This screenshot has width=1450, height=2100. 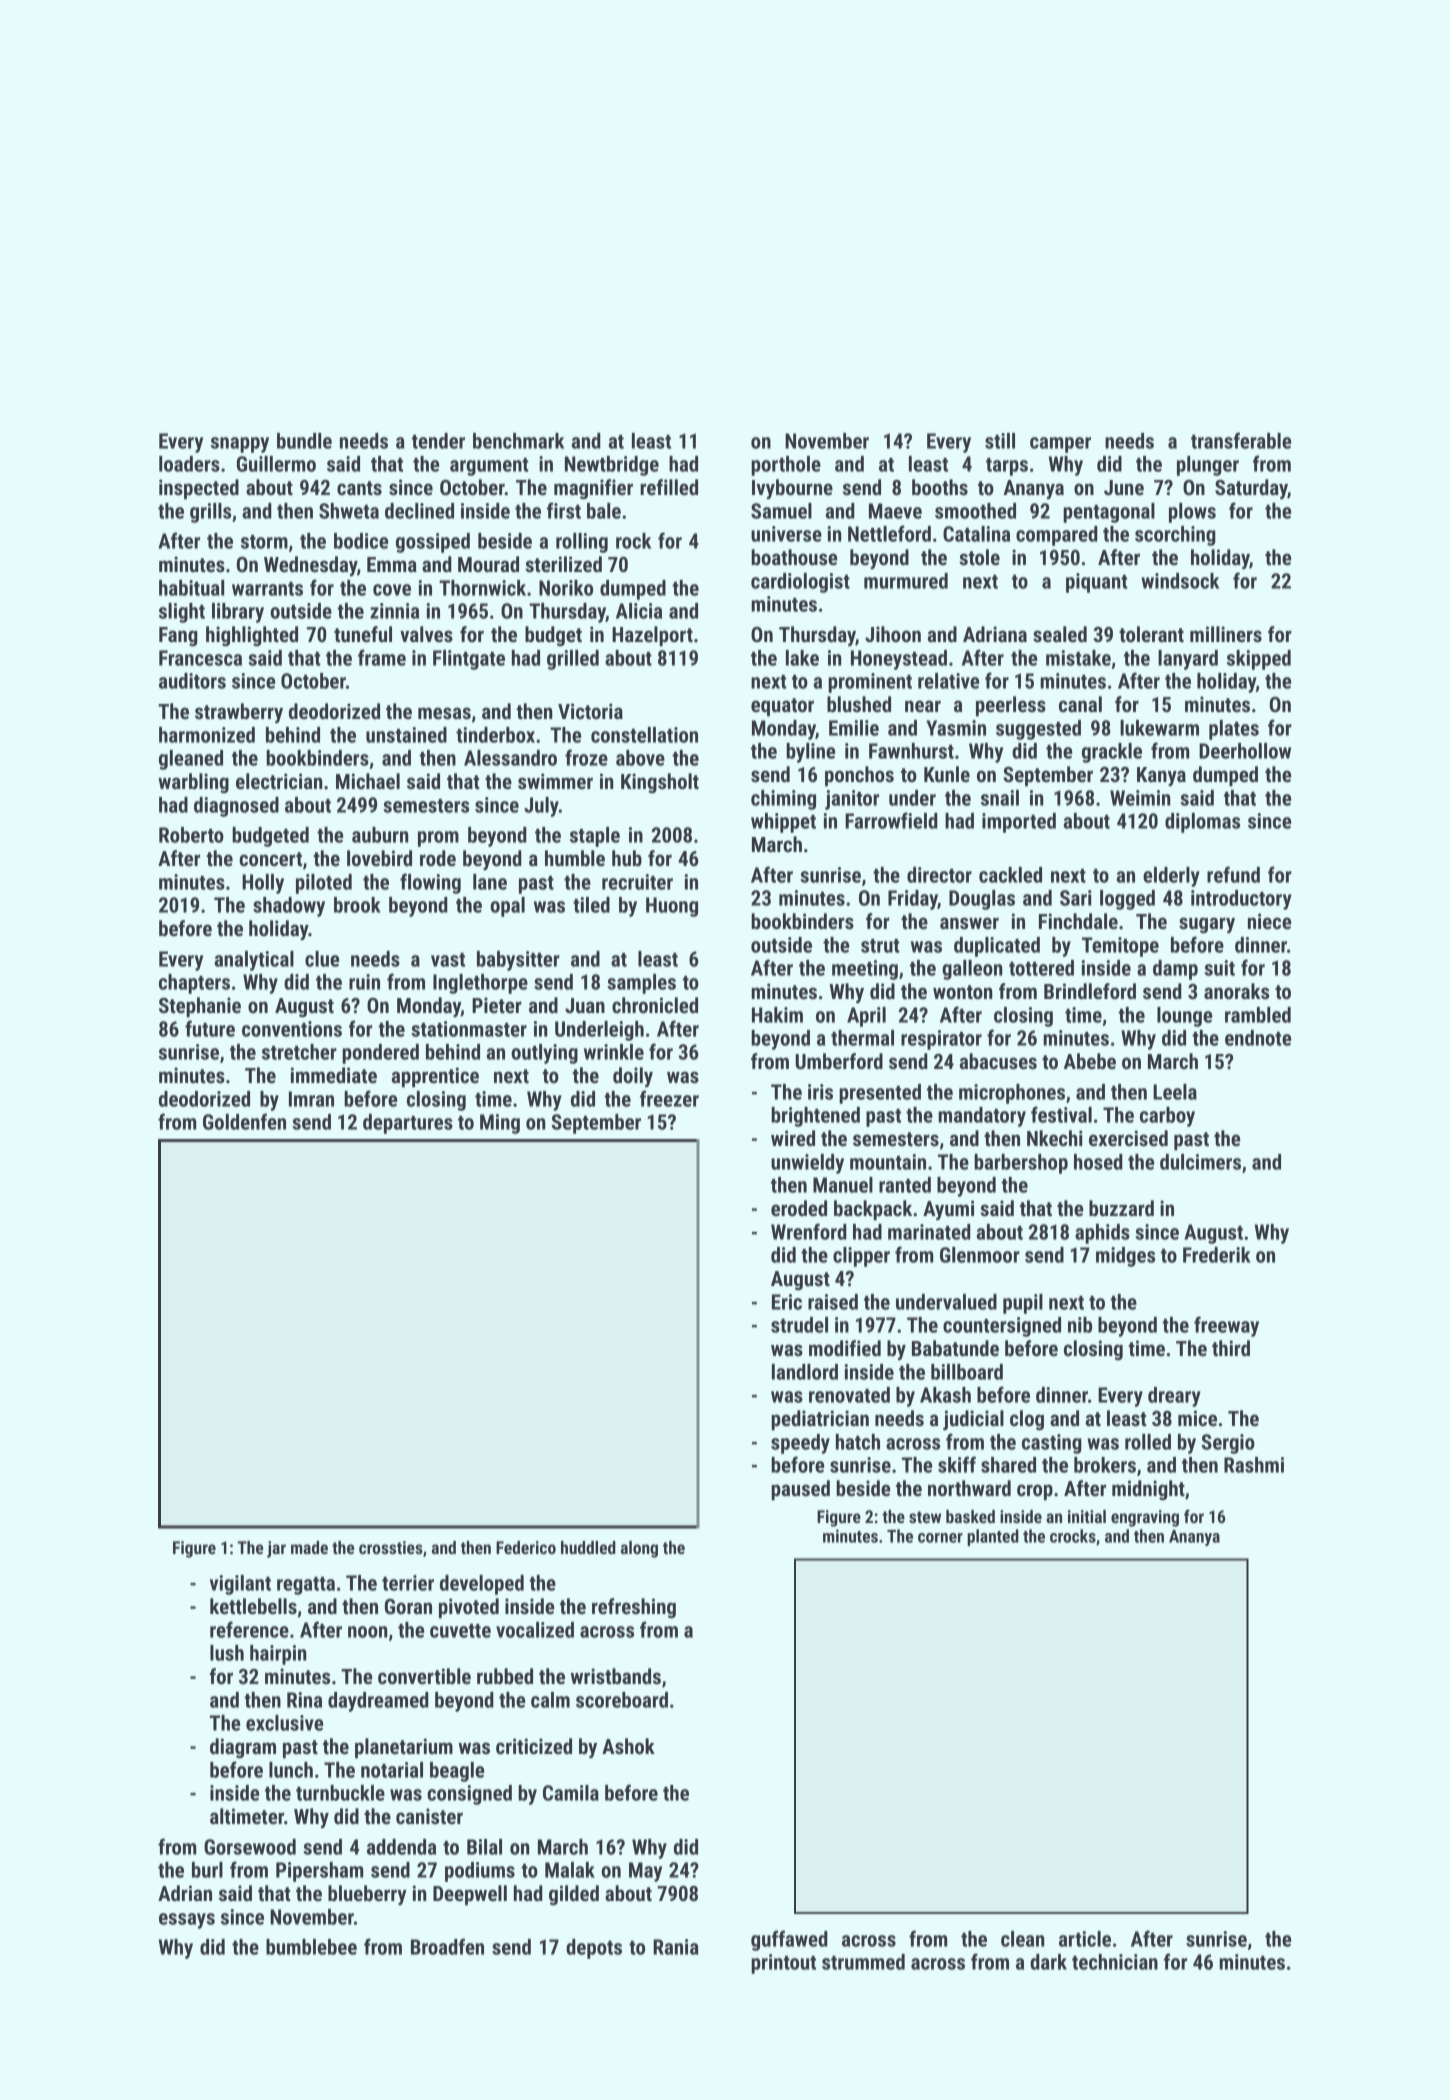 What do you see at coordinates (311, 1947) in the screenshot?
I see `bumblebee` at bounding box center [311, 1947].
